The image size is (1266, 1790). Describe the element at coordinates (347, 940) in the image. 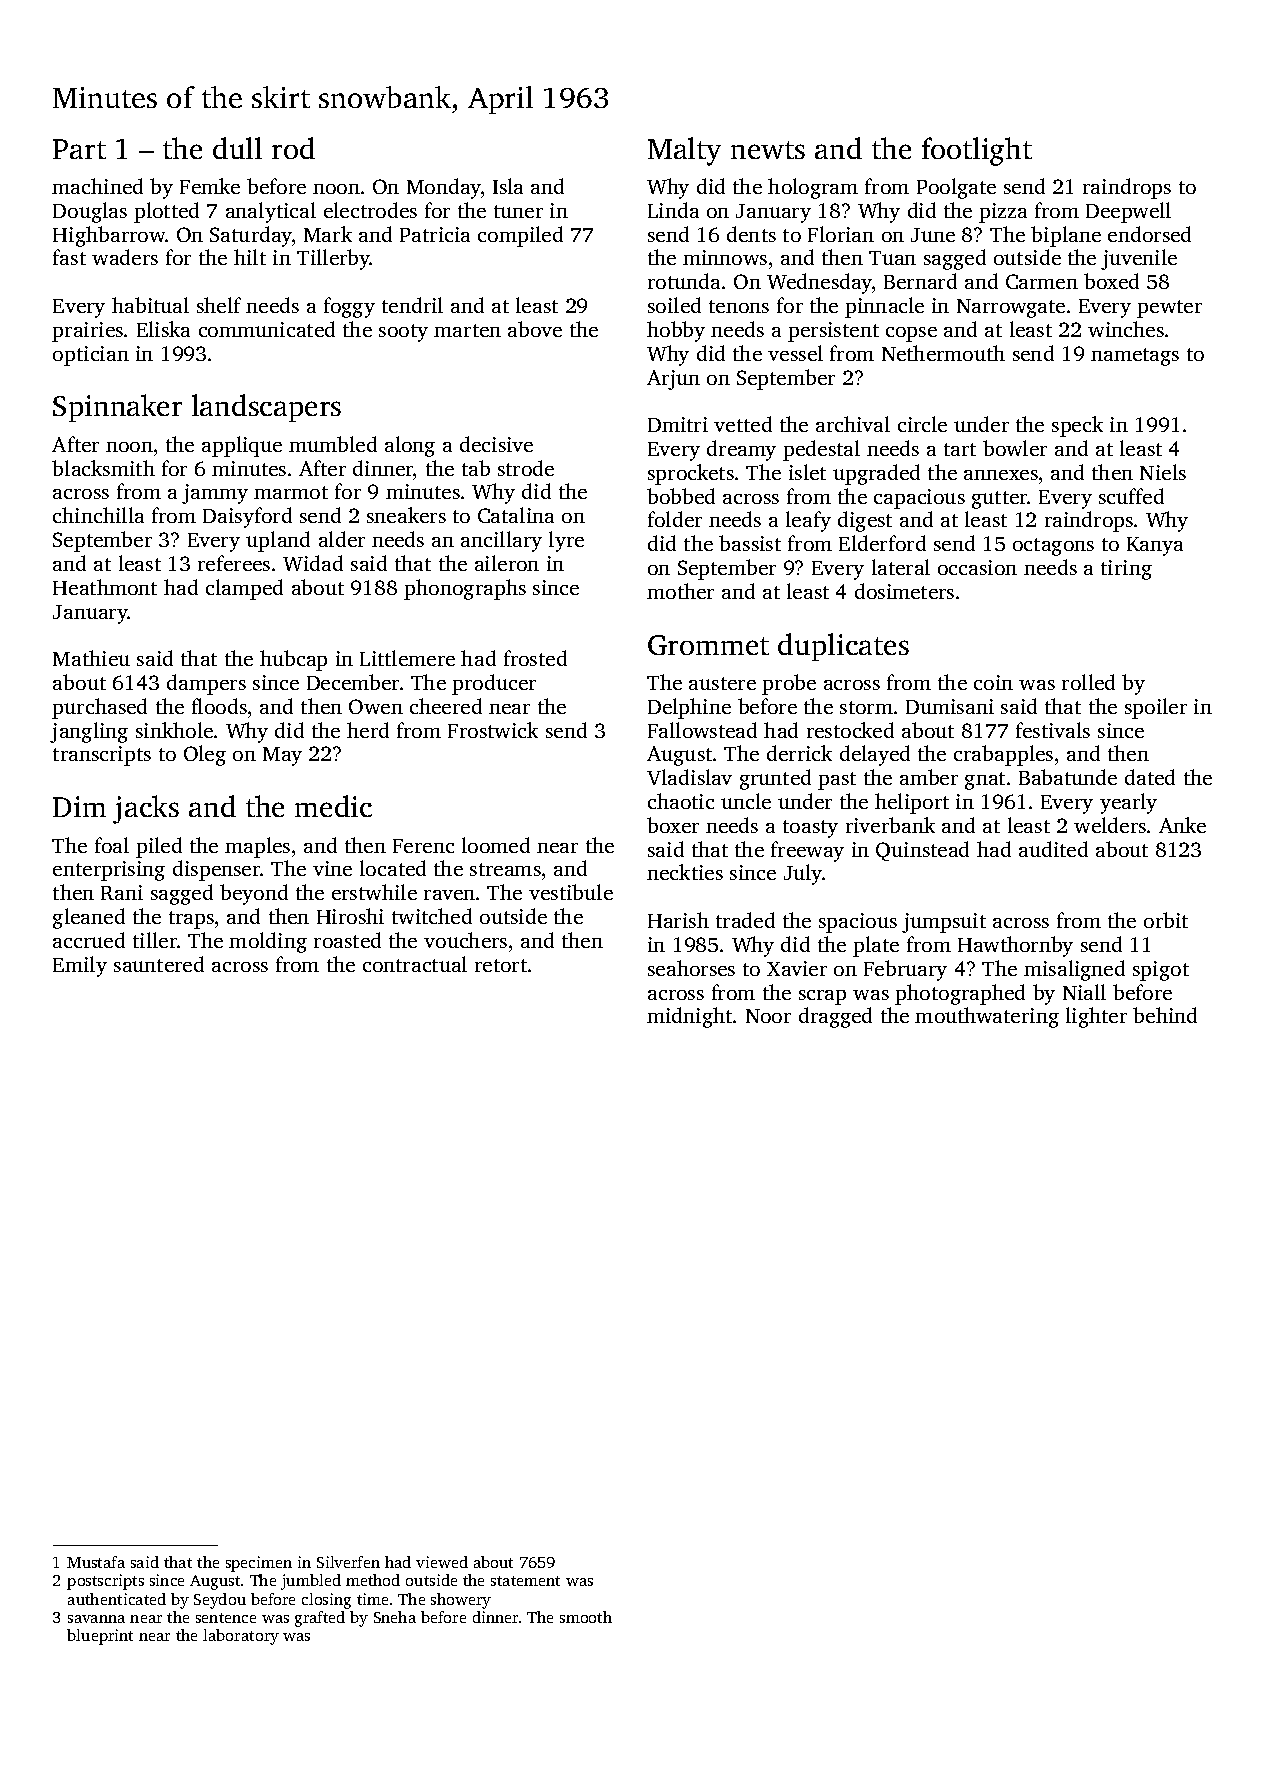

I see `roasted` at that location.
